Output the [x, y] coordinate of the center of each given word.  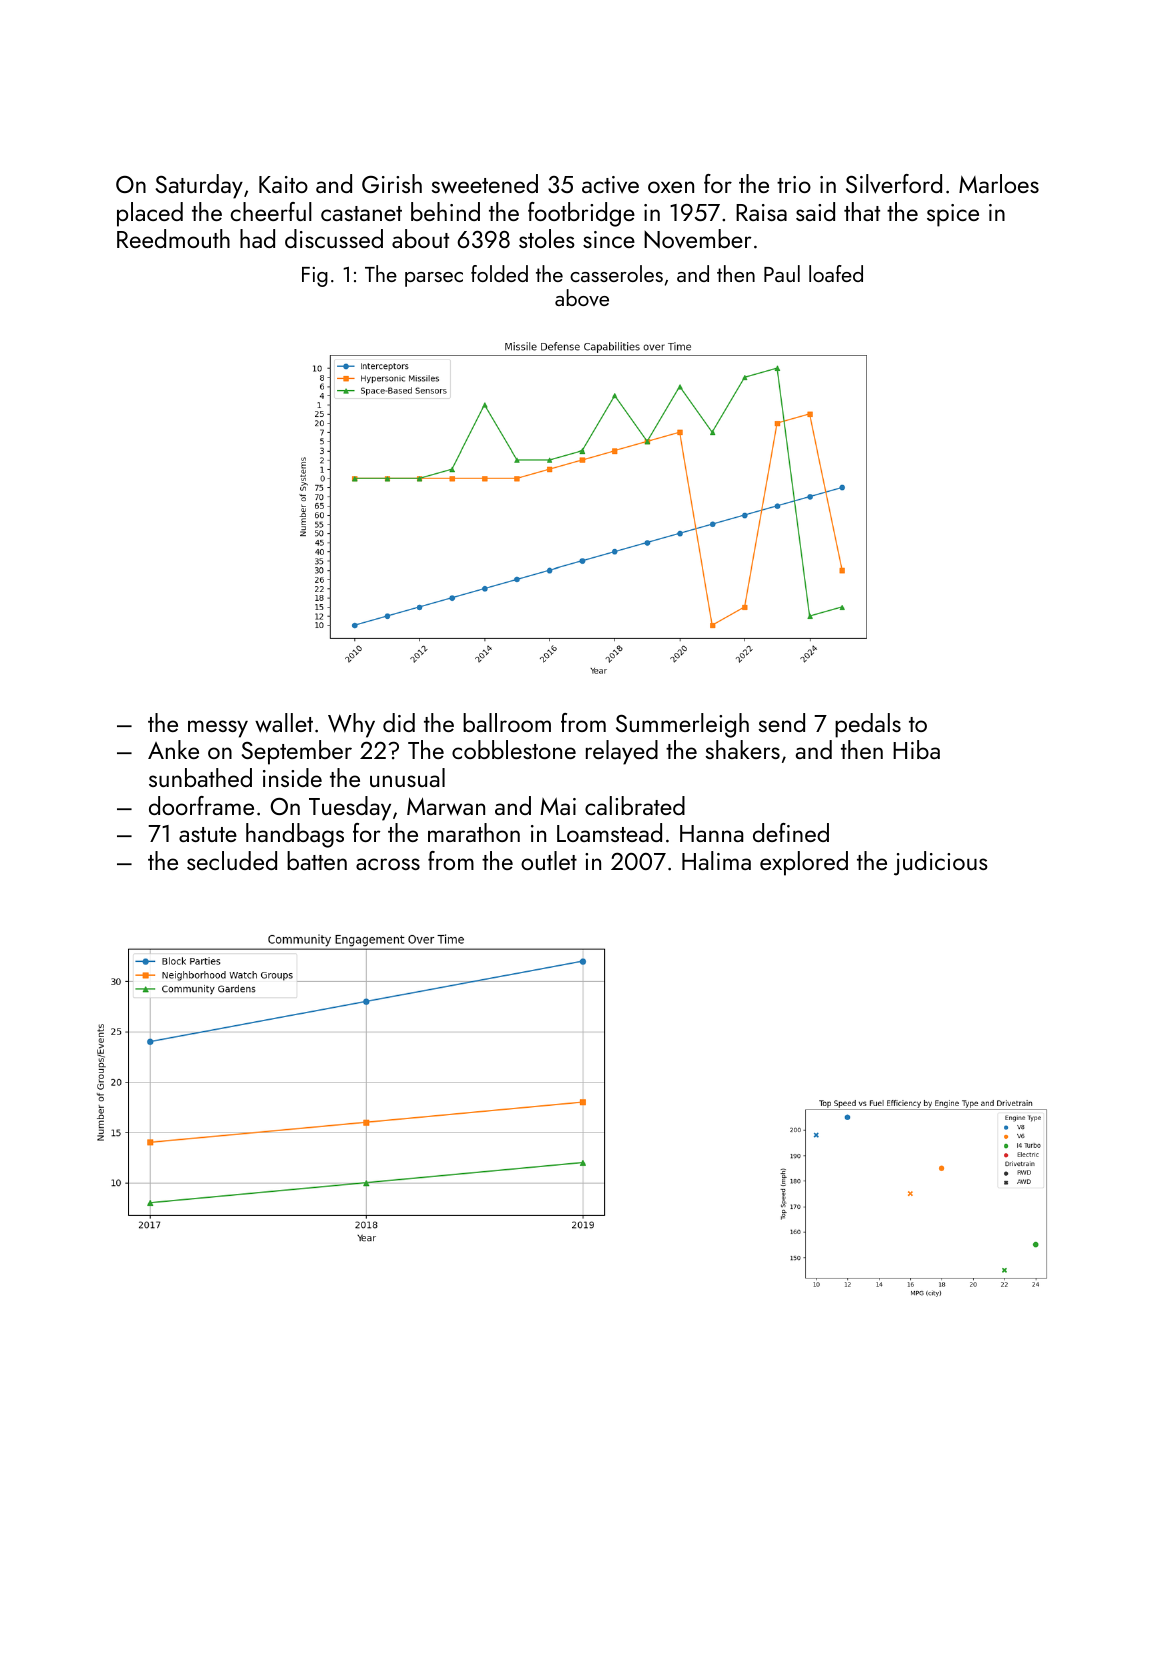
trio [794, 184]
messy [218, 729]
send [782, 722]
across [388, 864]
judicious [941, 863]
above [582, 297]
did [399, 722]
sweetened [485, 184]
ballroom [507, 722]
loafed [836, 273]
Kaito [283, 184]
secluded [232, 860]
